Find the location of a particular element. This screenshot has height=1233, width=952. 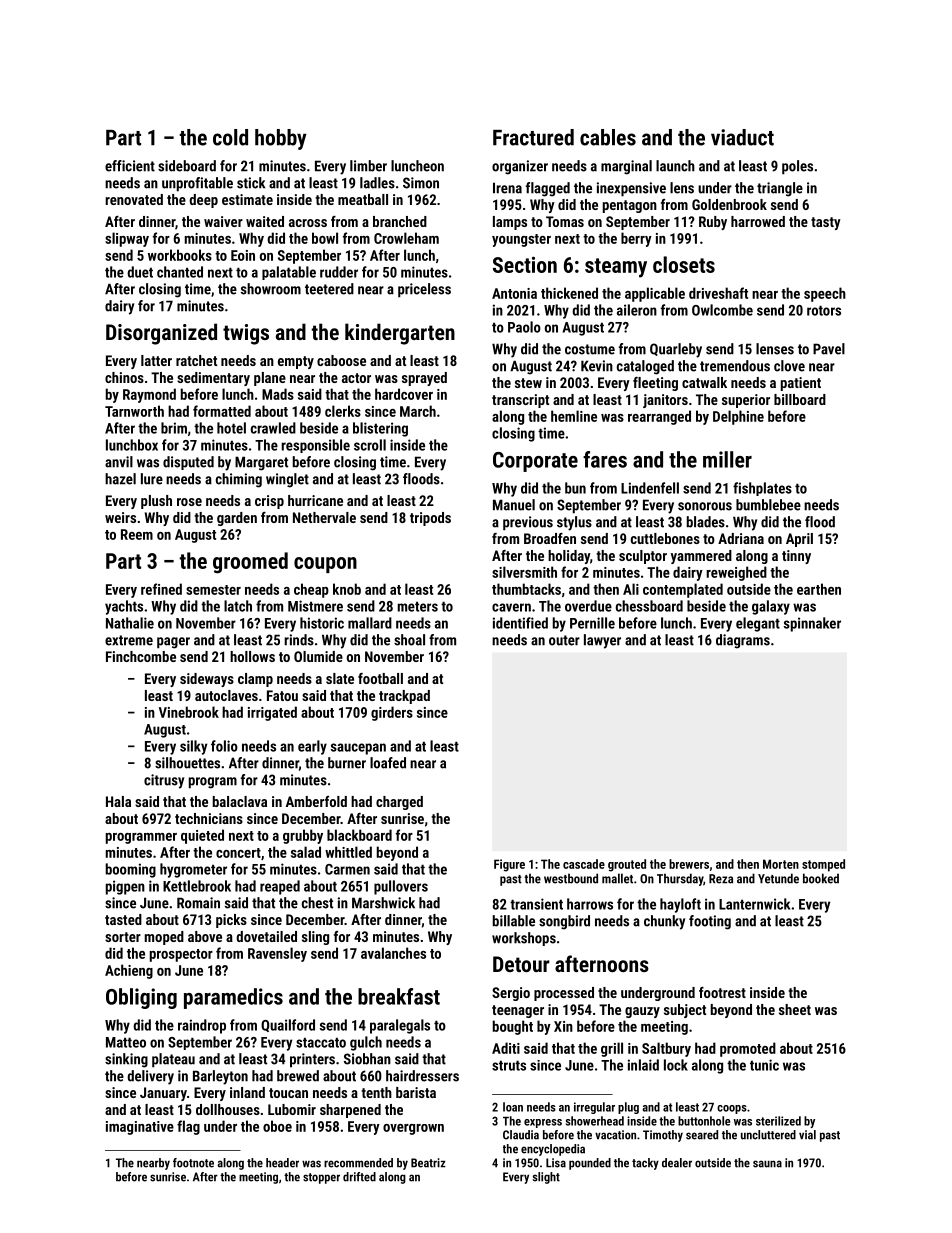

booked is located at coordinates (821, 878).
